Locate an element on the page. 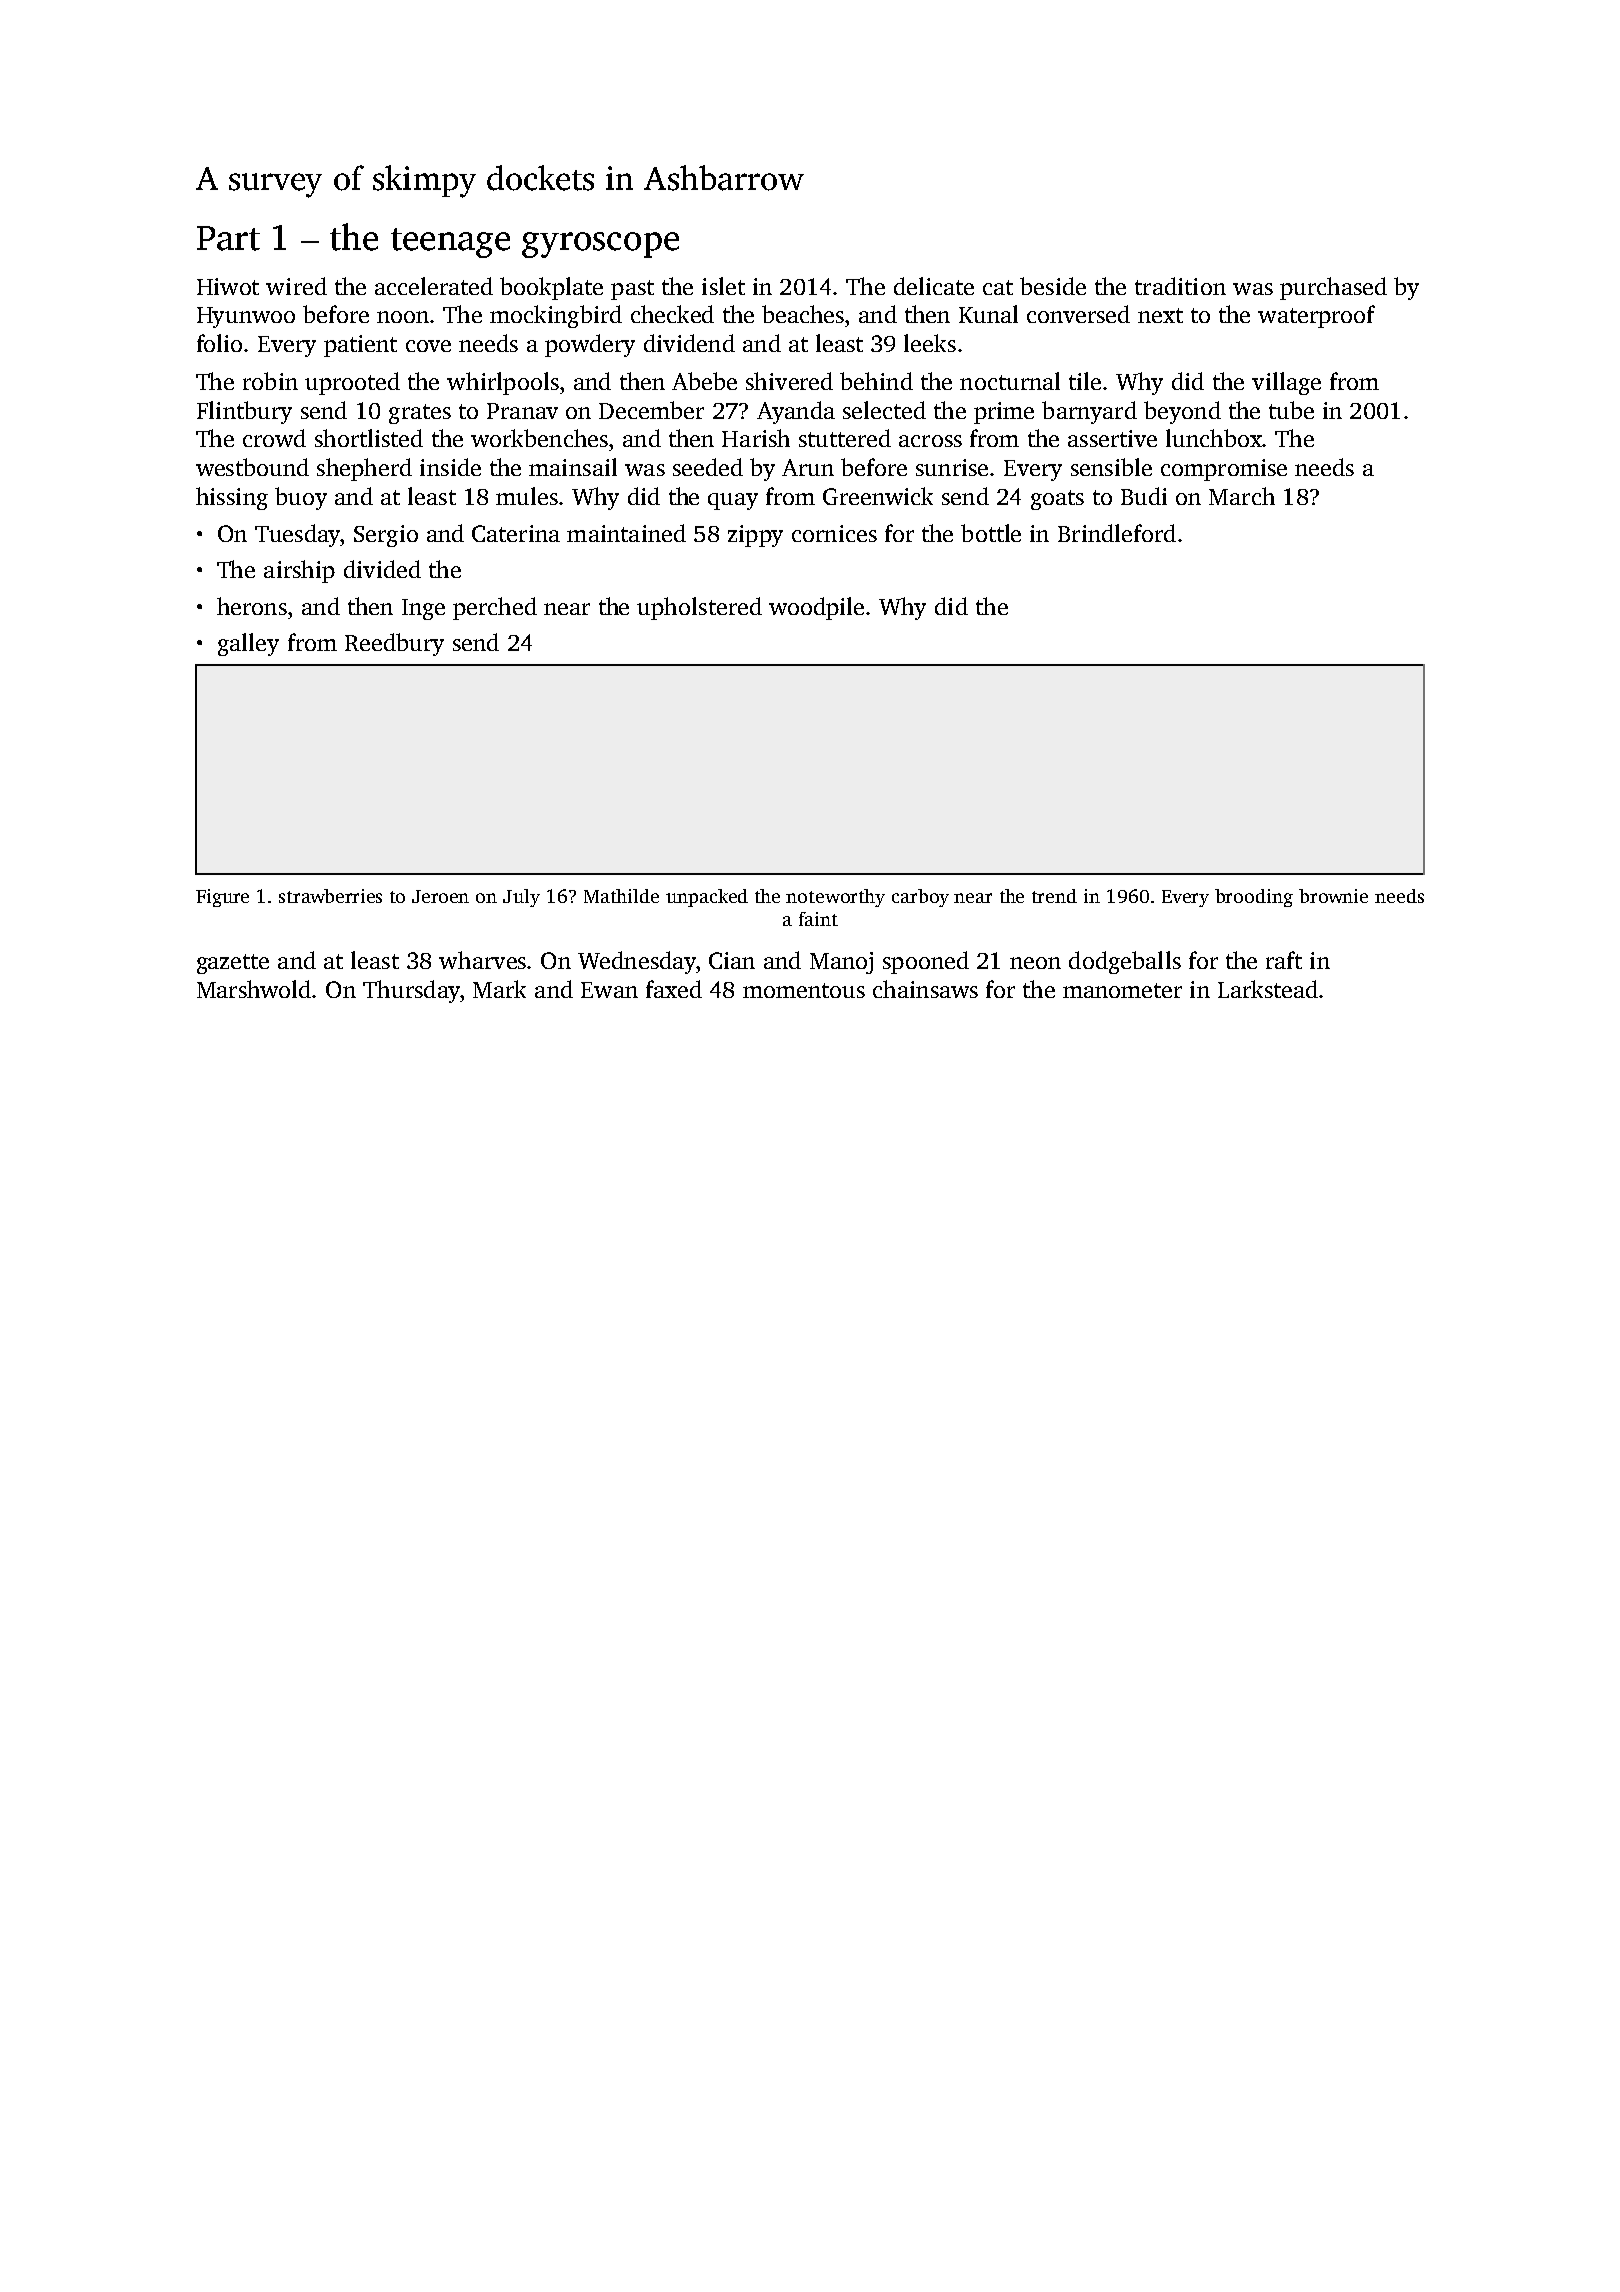  Kunal is located at coordinates (988, 314).
